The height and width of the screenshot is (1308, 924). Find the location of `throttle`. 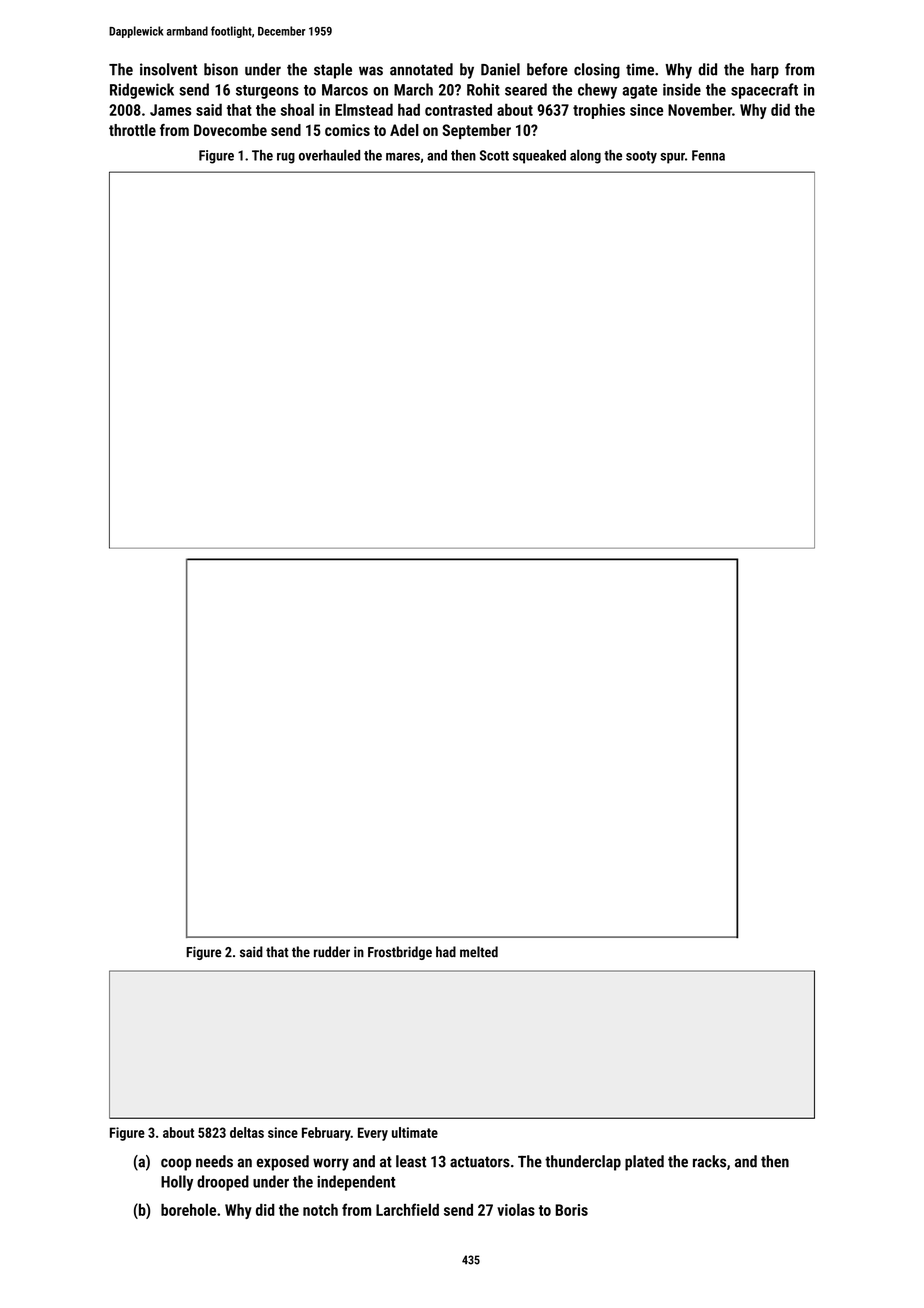

throttle is located at coordinates (132, 130).
